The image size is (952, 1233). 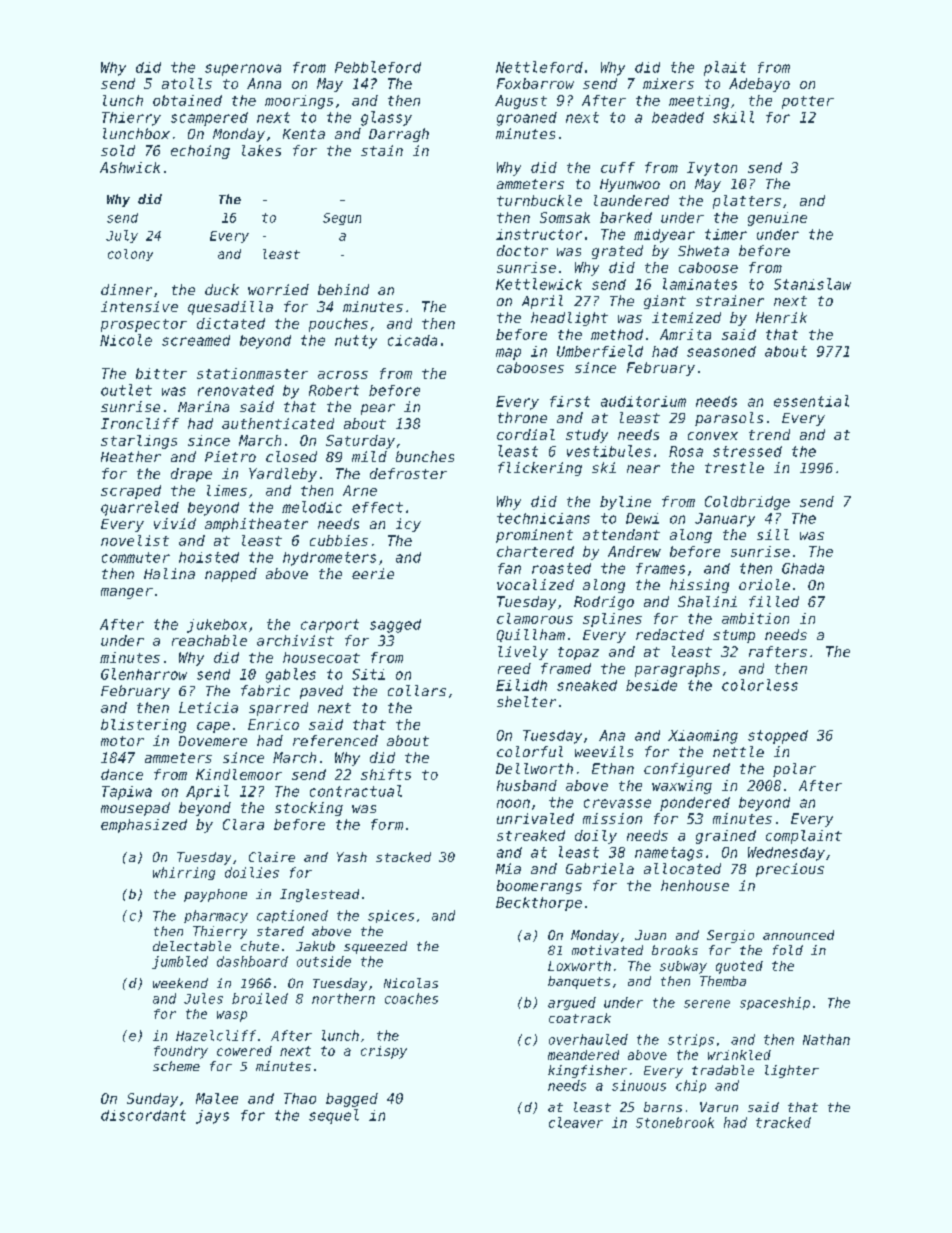 I want to click on plait, so click(x=725, y=68).
